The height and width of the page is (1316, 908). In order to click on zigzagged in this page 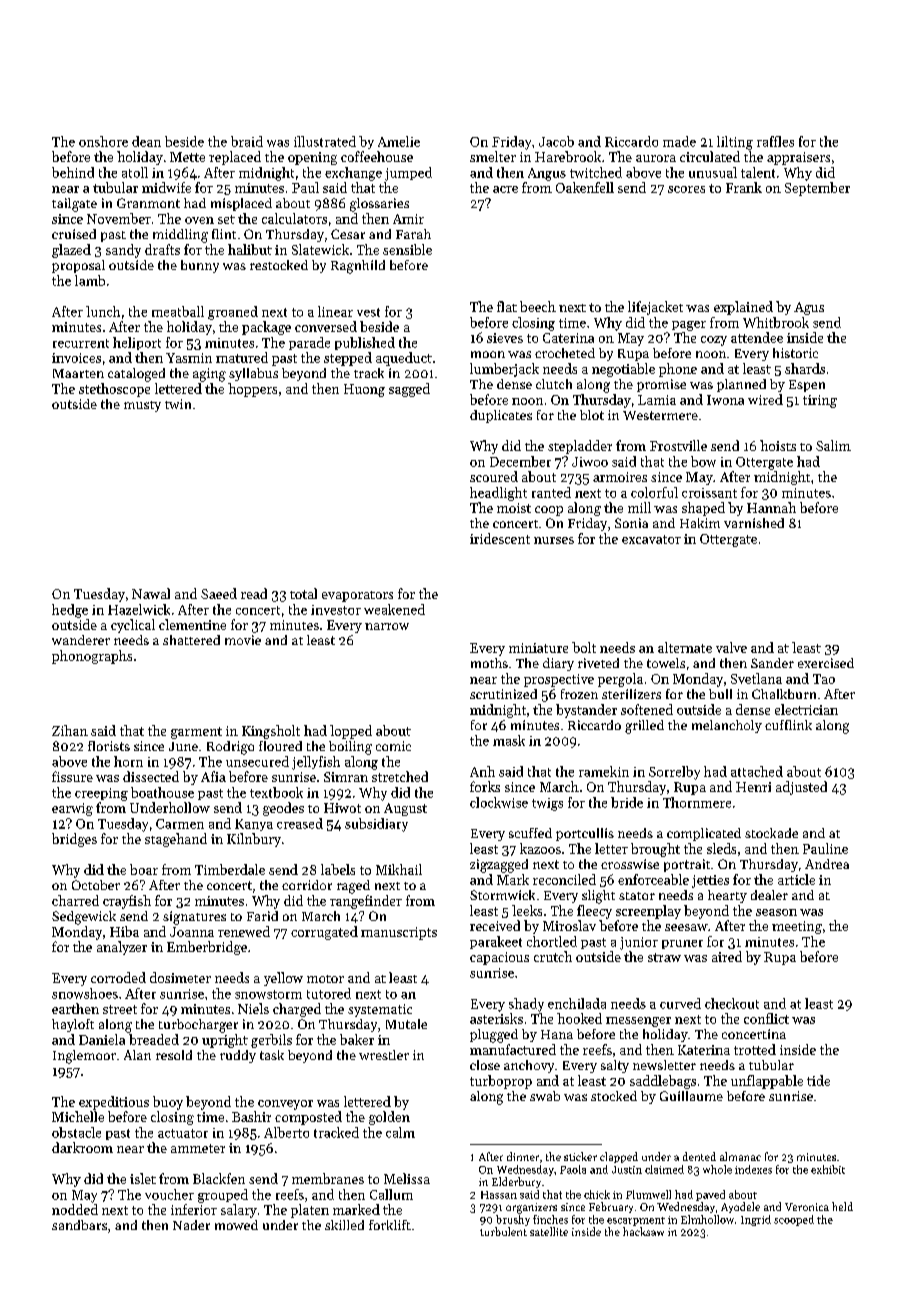, I will do `click(499, 866)`.
